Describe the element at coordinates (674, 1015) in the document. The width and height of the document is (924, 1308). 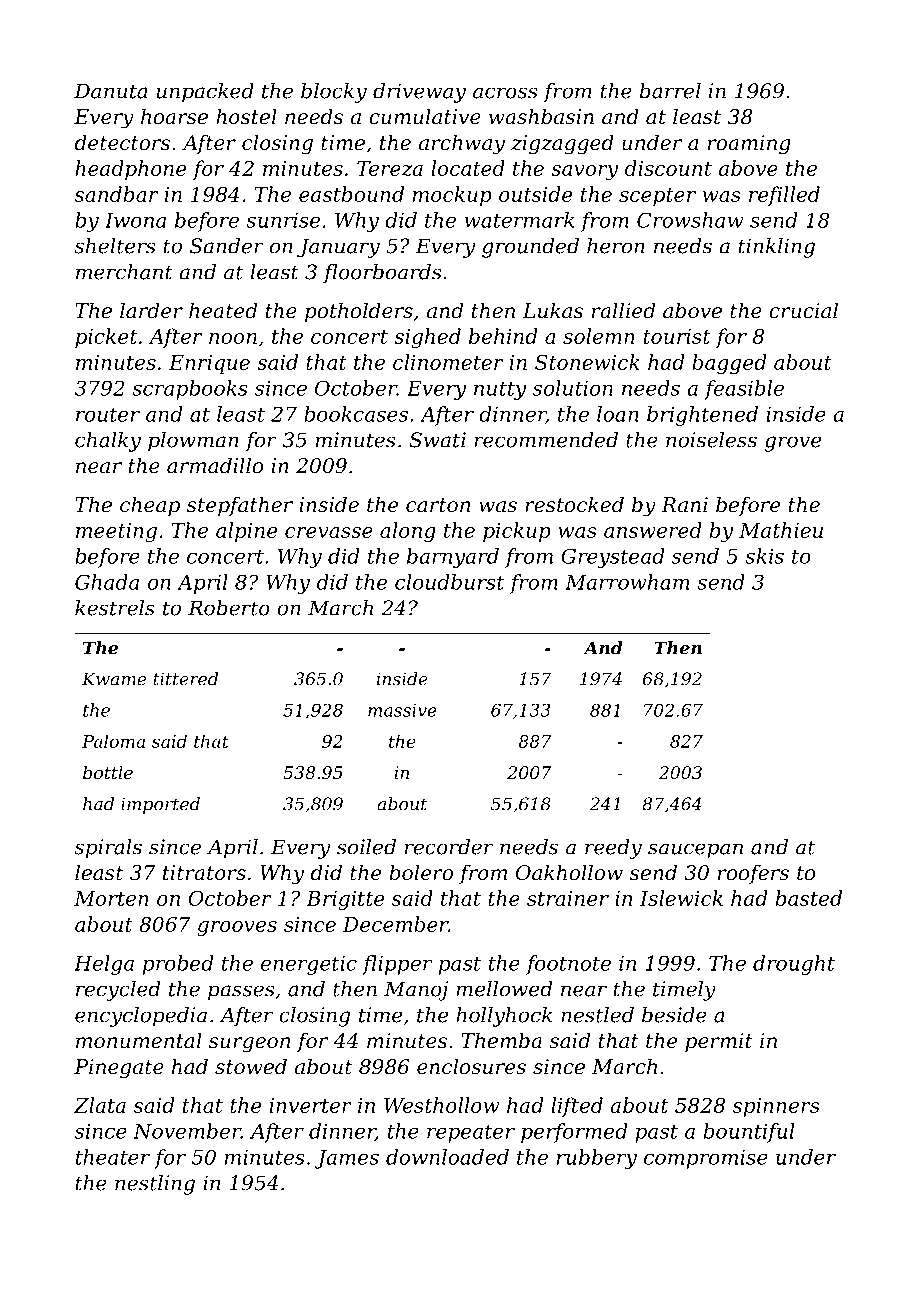
I see `beside` at that location.
